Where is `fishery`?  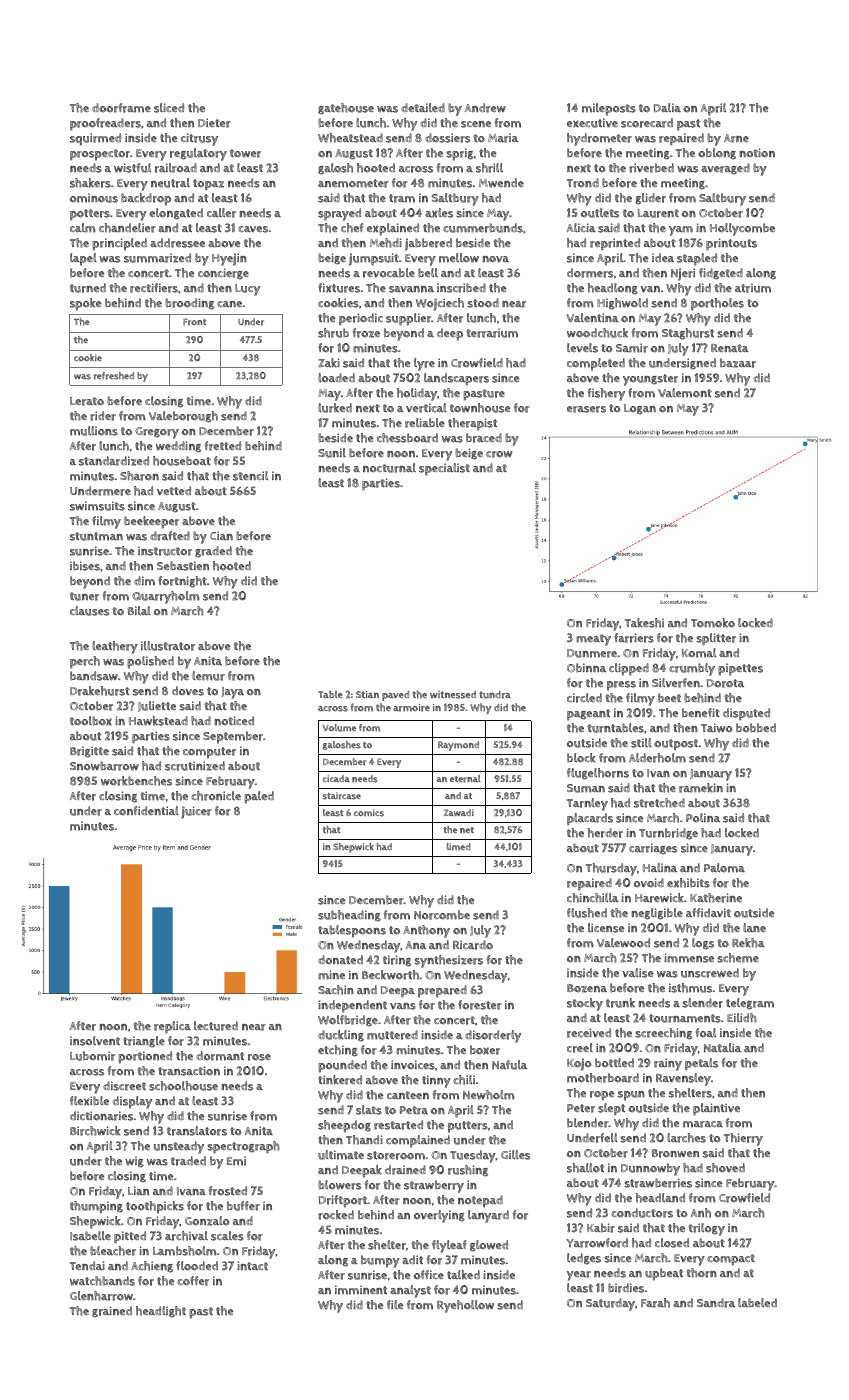
fishery is located at coordinates (606, 394).
